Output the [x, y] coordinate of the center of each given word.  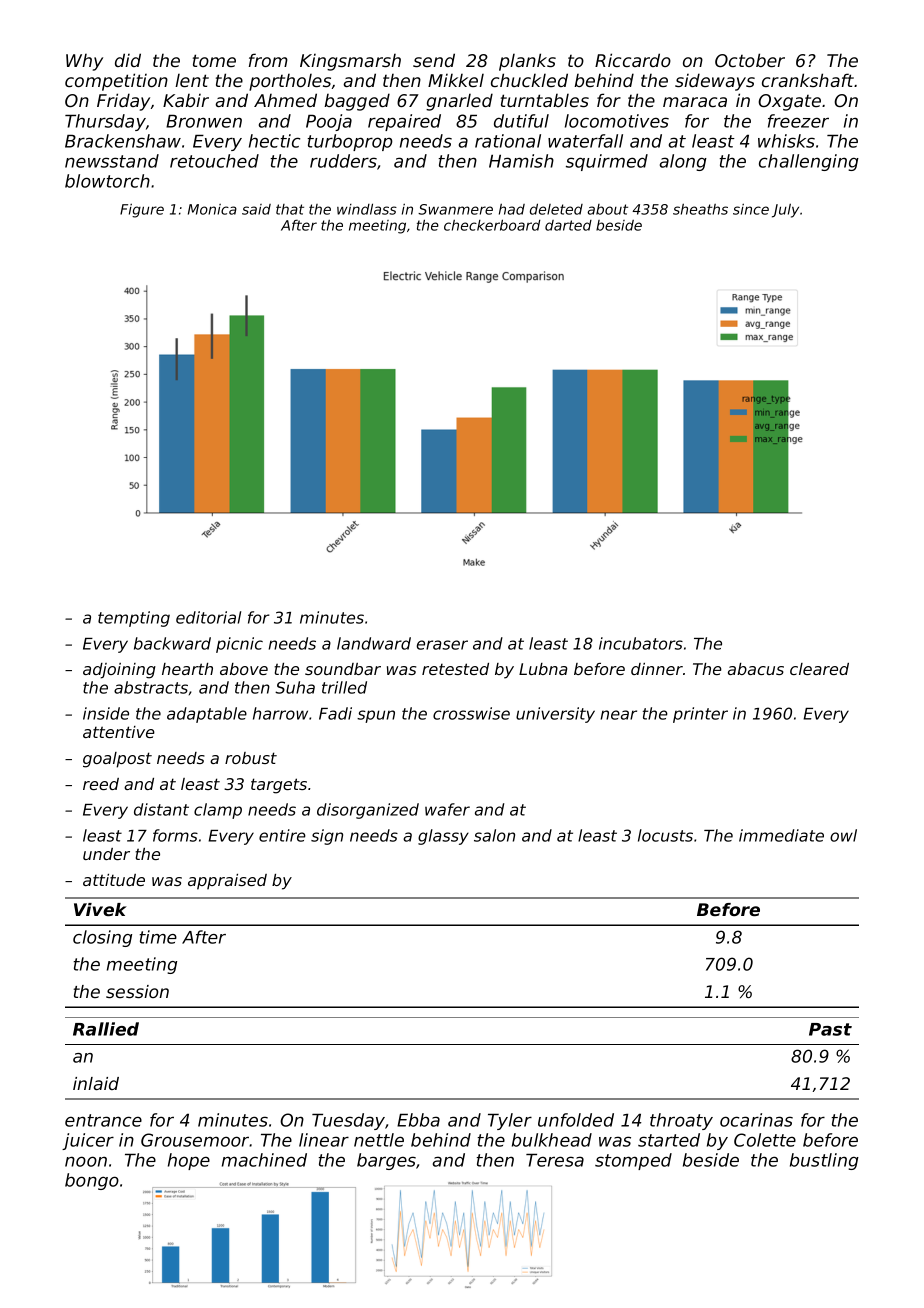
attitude [114, 880]
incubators [641, 643]
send [434, 60]
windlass [367, 209]
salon [494, 835]
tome [214, 60]
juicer [88, 1141]
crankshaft [808, 80]
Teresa [555, 1160]
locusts [665, 835]
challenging [809, 162]
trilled [344, 687]
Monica [212, 209]
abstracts [151, 687]
